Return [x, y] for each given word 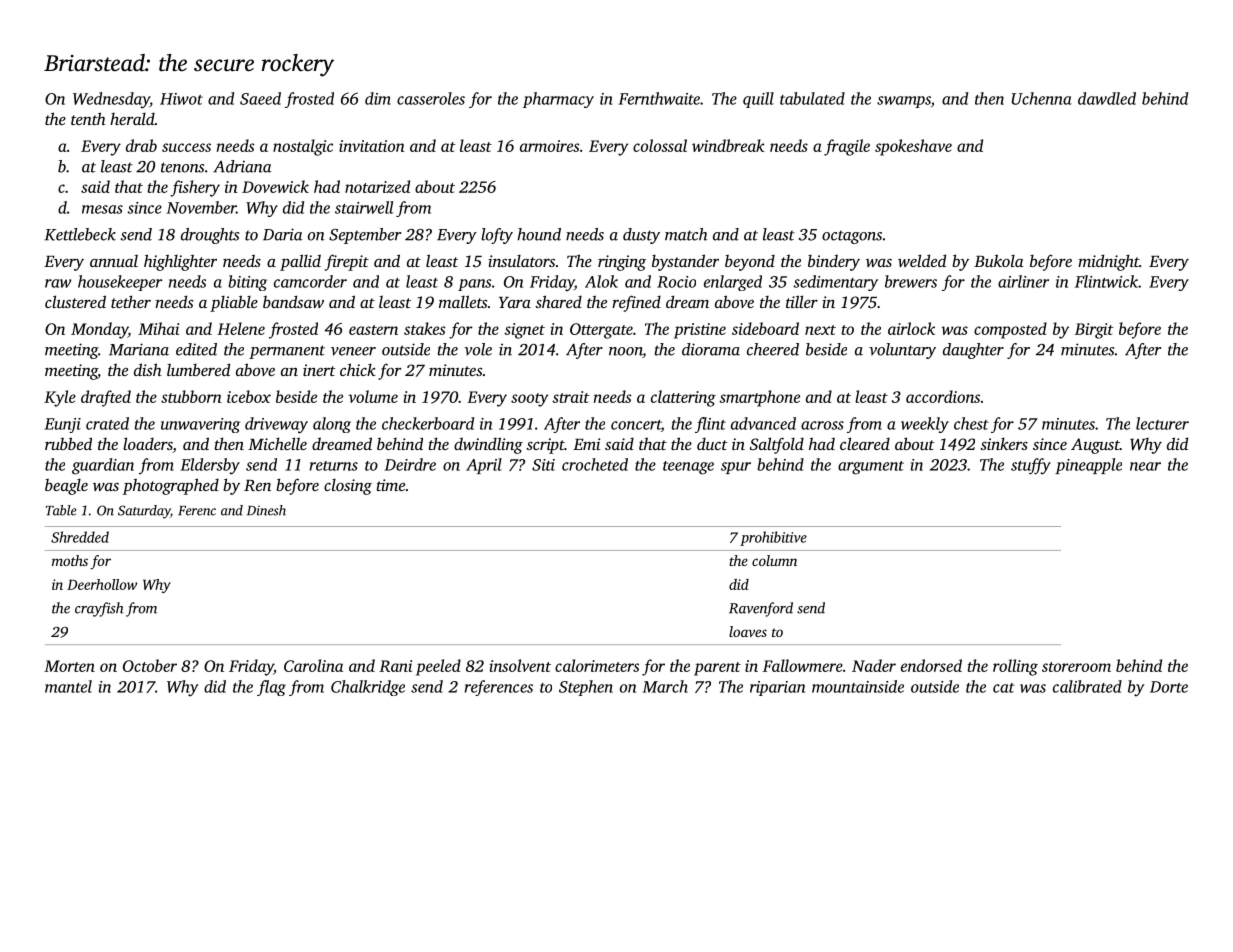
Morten [69, 666]
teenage [688, 468]
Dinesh [266, 510]
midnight [1108, 262]
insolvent [520, 665]
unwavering [200, 425]
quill [758, 100]
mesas [102, 209]
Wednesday [111, 100]
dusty [641, 236]
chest [971, 423]
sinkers [1004, 443]
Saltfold [777, 445]
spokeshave [913, 147]
